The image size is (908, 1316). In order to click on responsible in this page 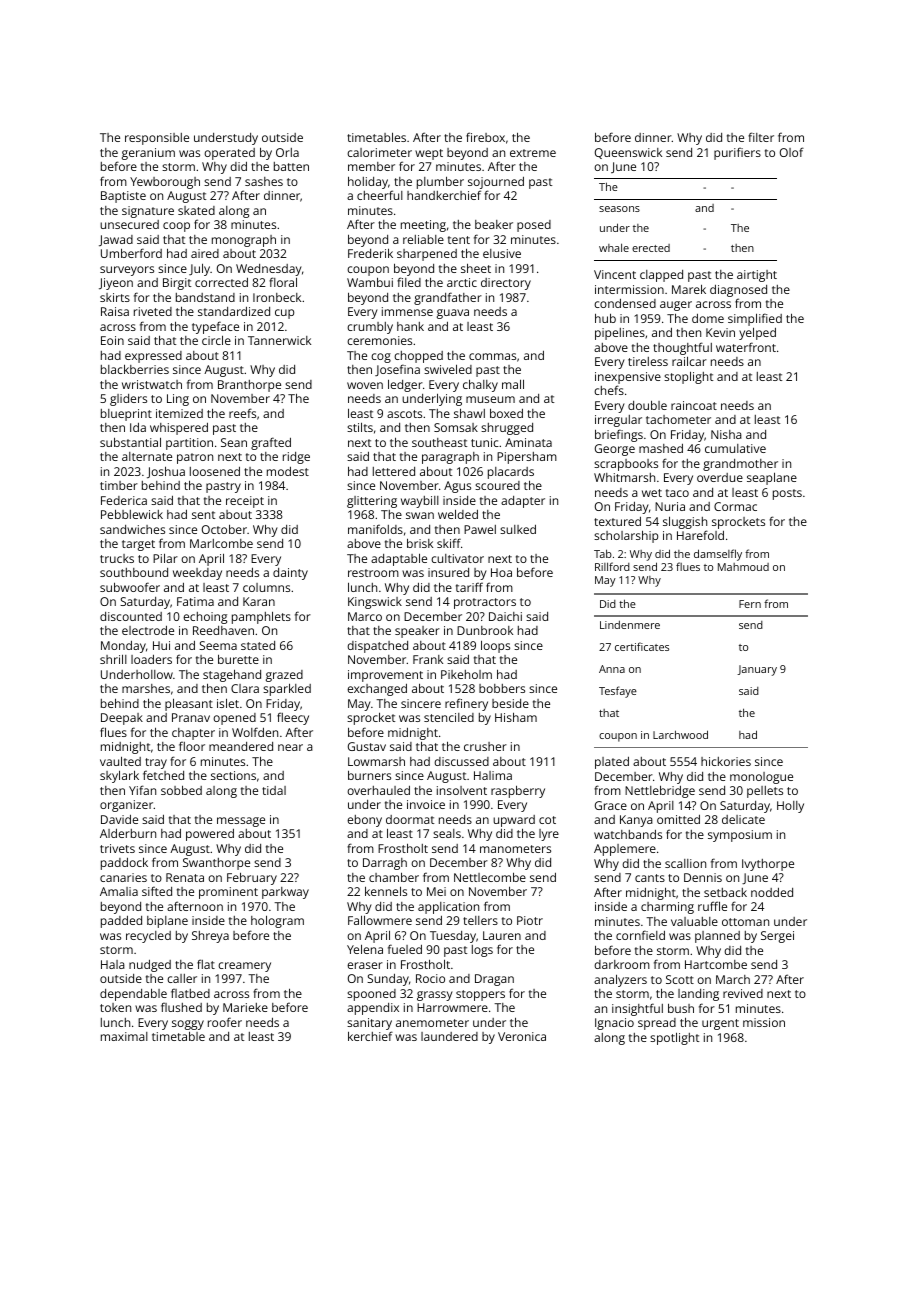, I will do `click(157, 139)`.
